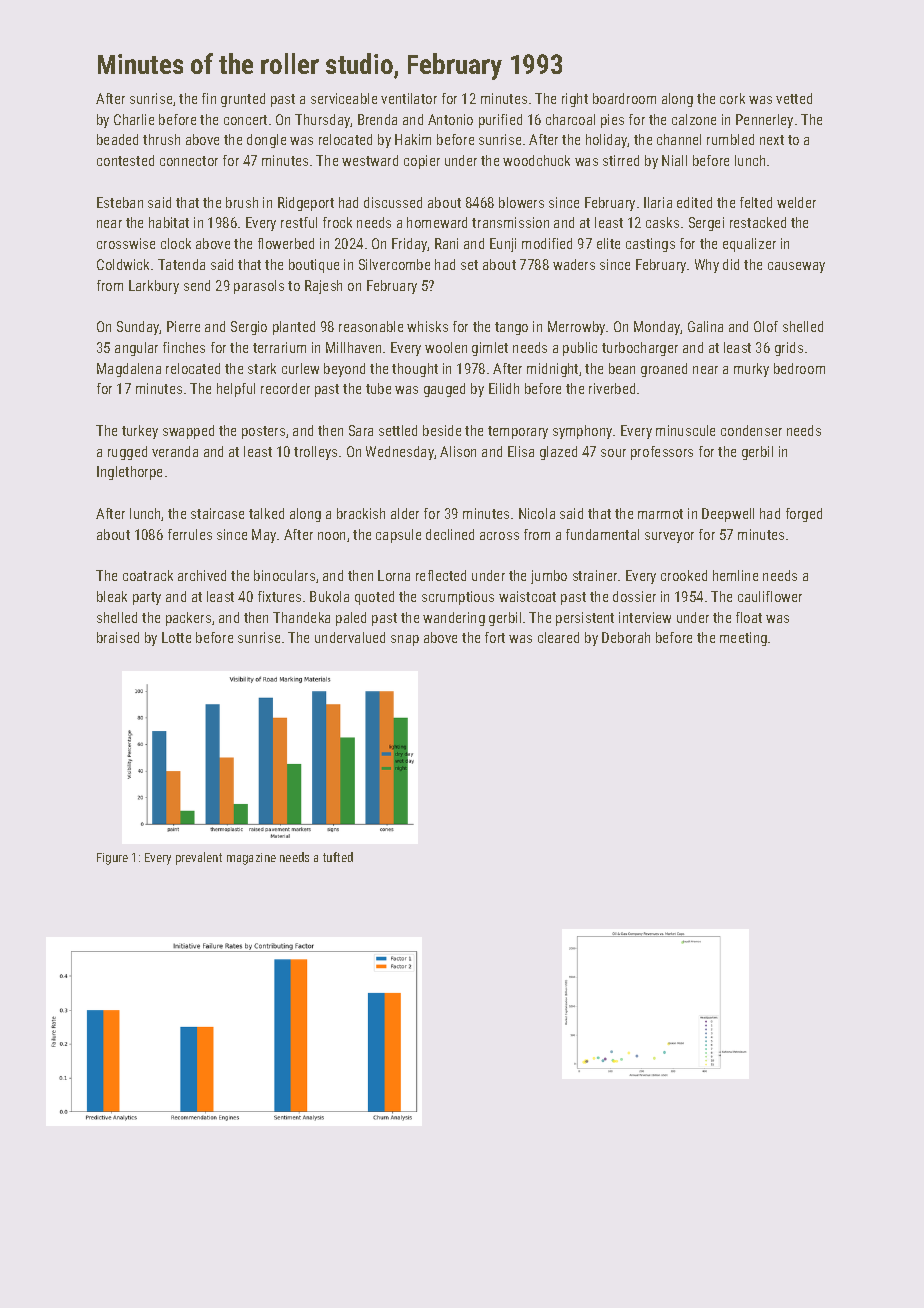  Describe the element at coordinates (300, 368) in the image. I see `curlew` at that location.
